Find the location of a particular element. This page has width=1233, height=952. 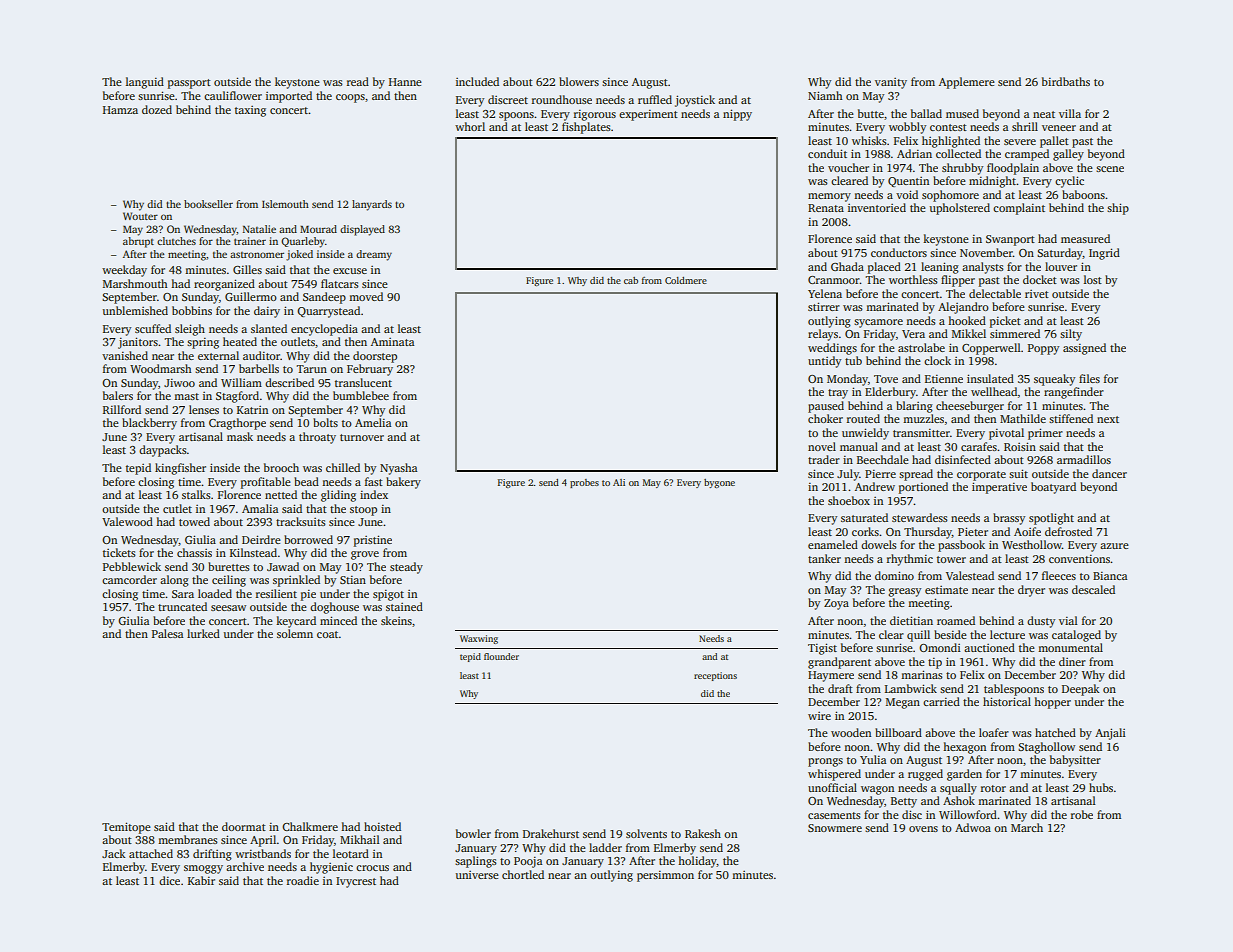

birdbaths is located at coordinates (1066, 81).
